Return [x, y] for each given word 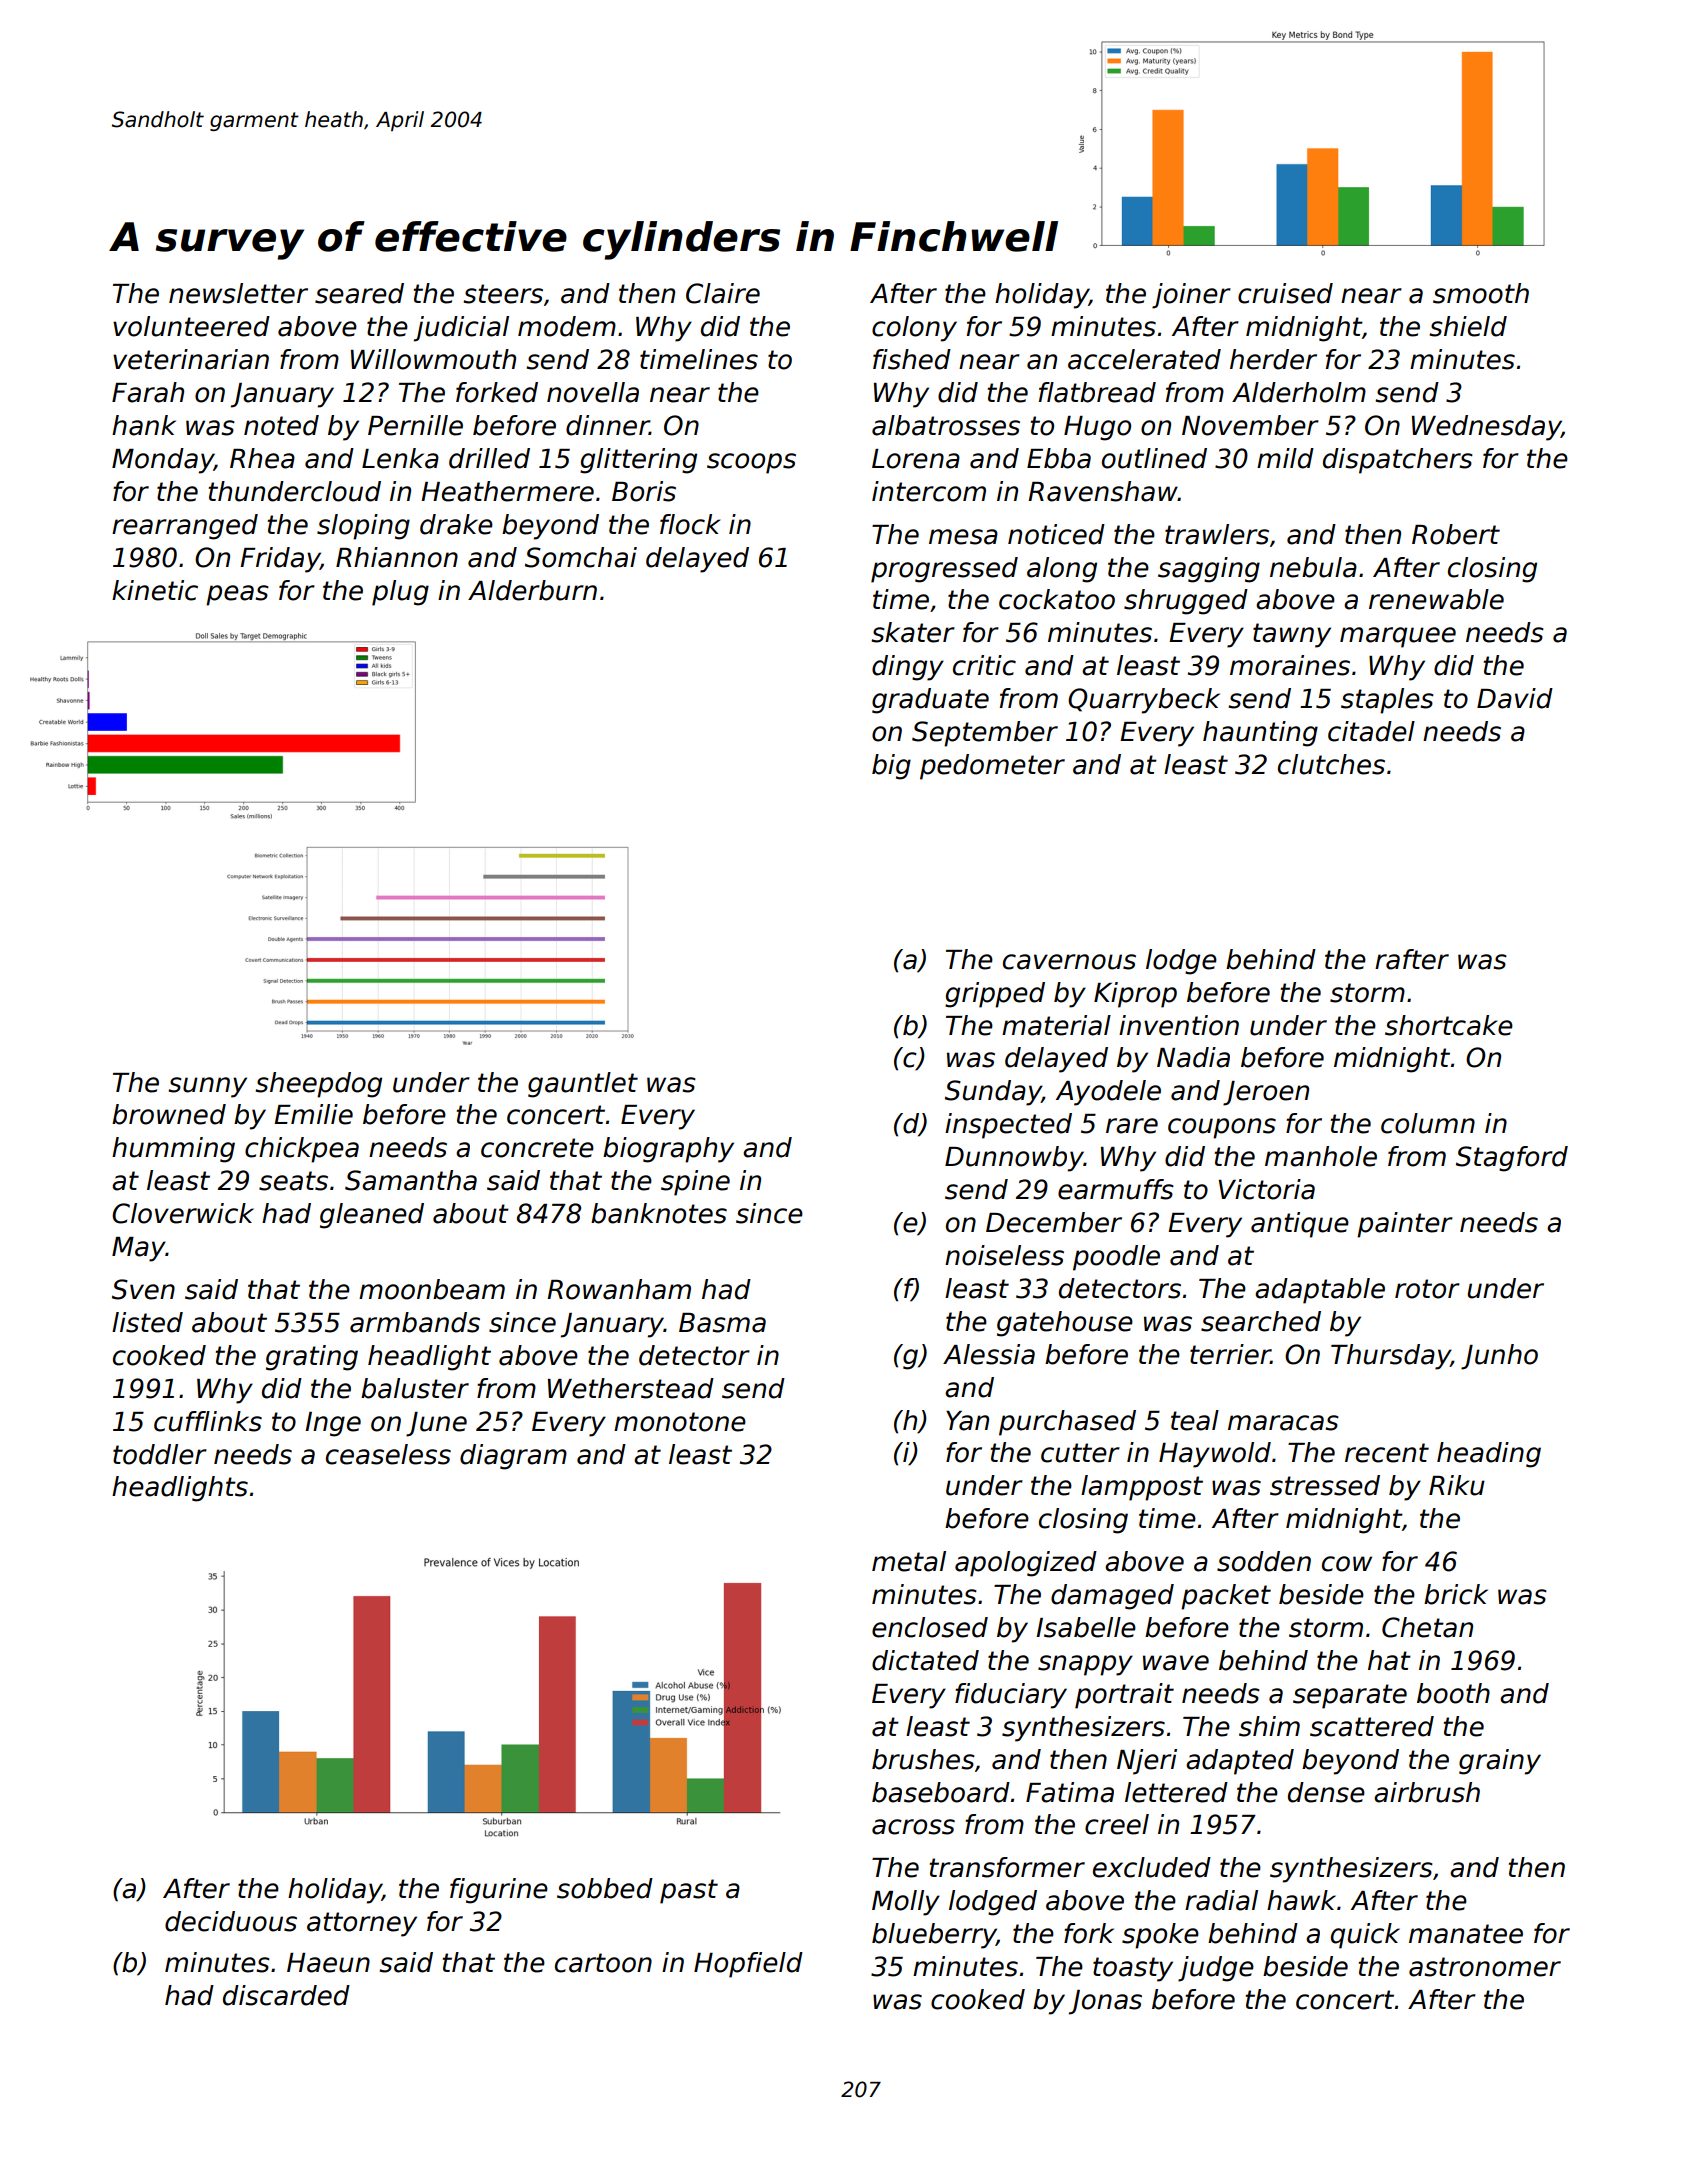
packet [1226, 1597]
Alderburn [532, 590]
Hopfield [748, 1965]
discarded [286, 1995]
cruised [1285, 293]
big [891, 767]
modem [567, 326]
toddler [160, 1454]
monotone [680, 1422]
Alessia [989, 1354]
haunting [1260, 734]
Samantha [411, 1180]
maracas [1283, 1423]
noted [281, 425]
